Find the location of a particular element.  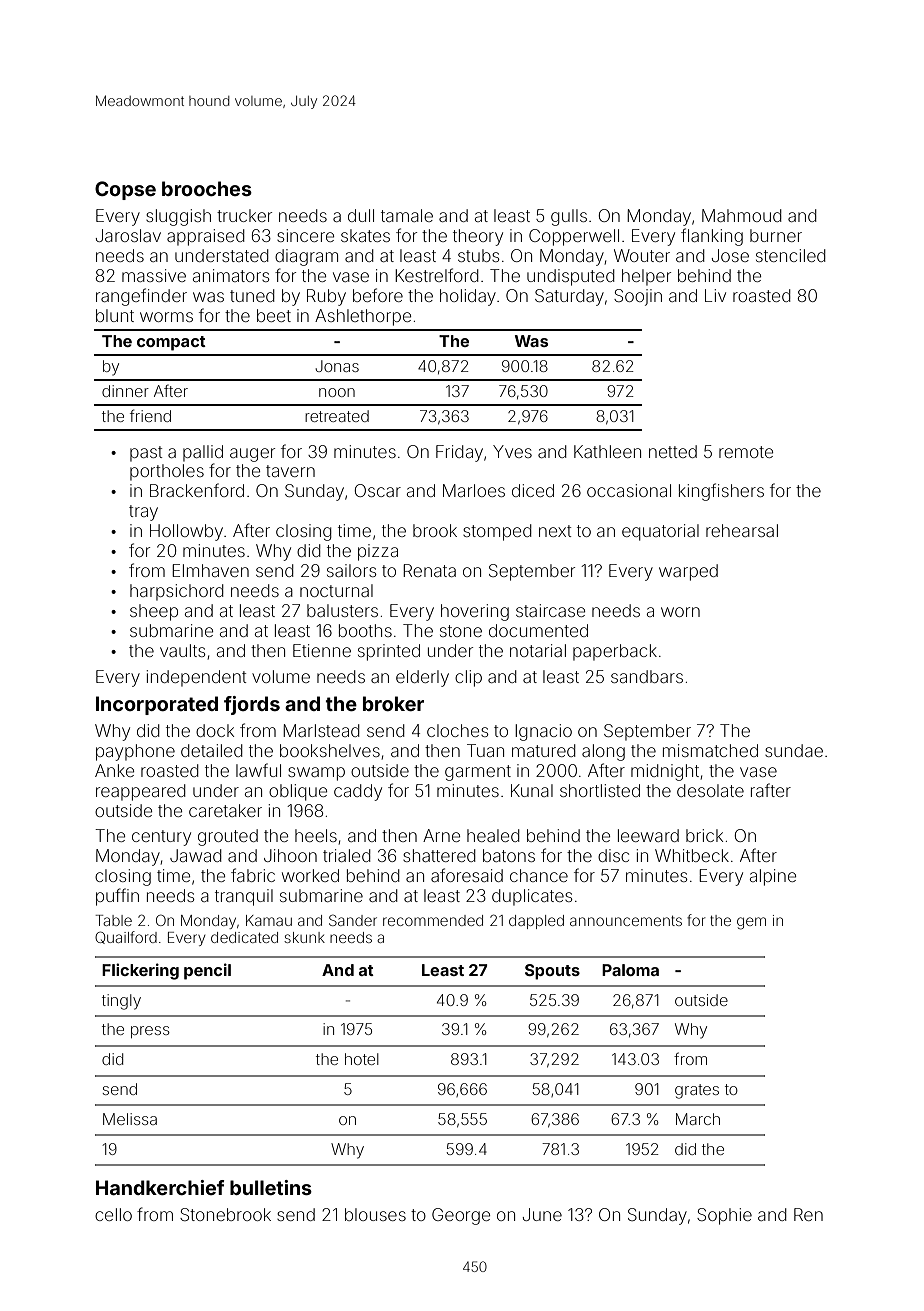

sailors is located at coordinates (351, 570).
